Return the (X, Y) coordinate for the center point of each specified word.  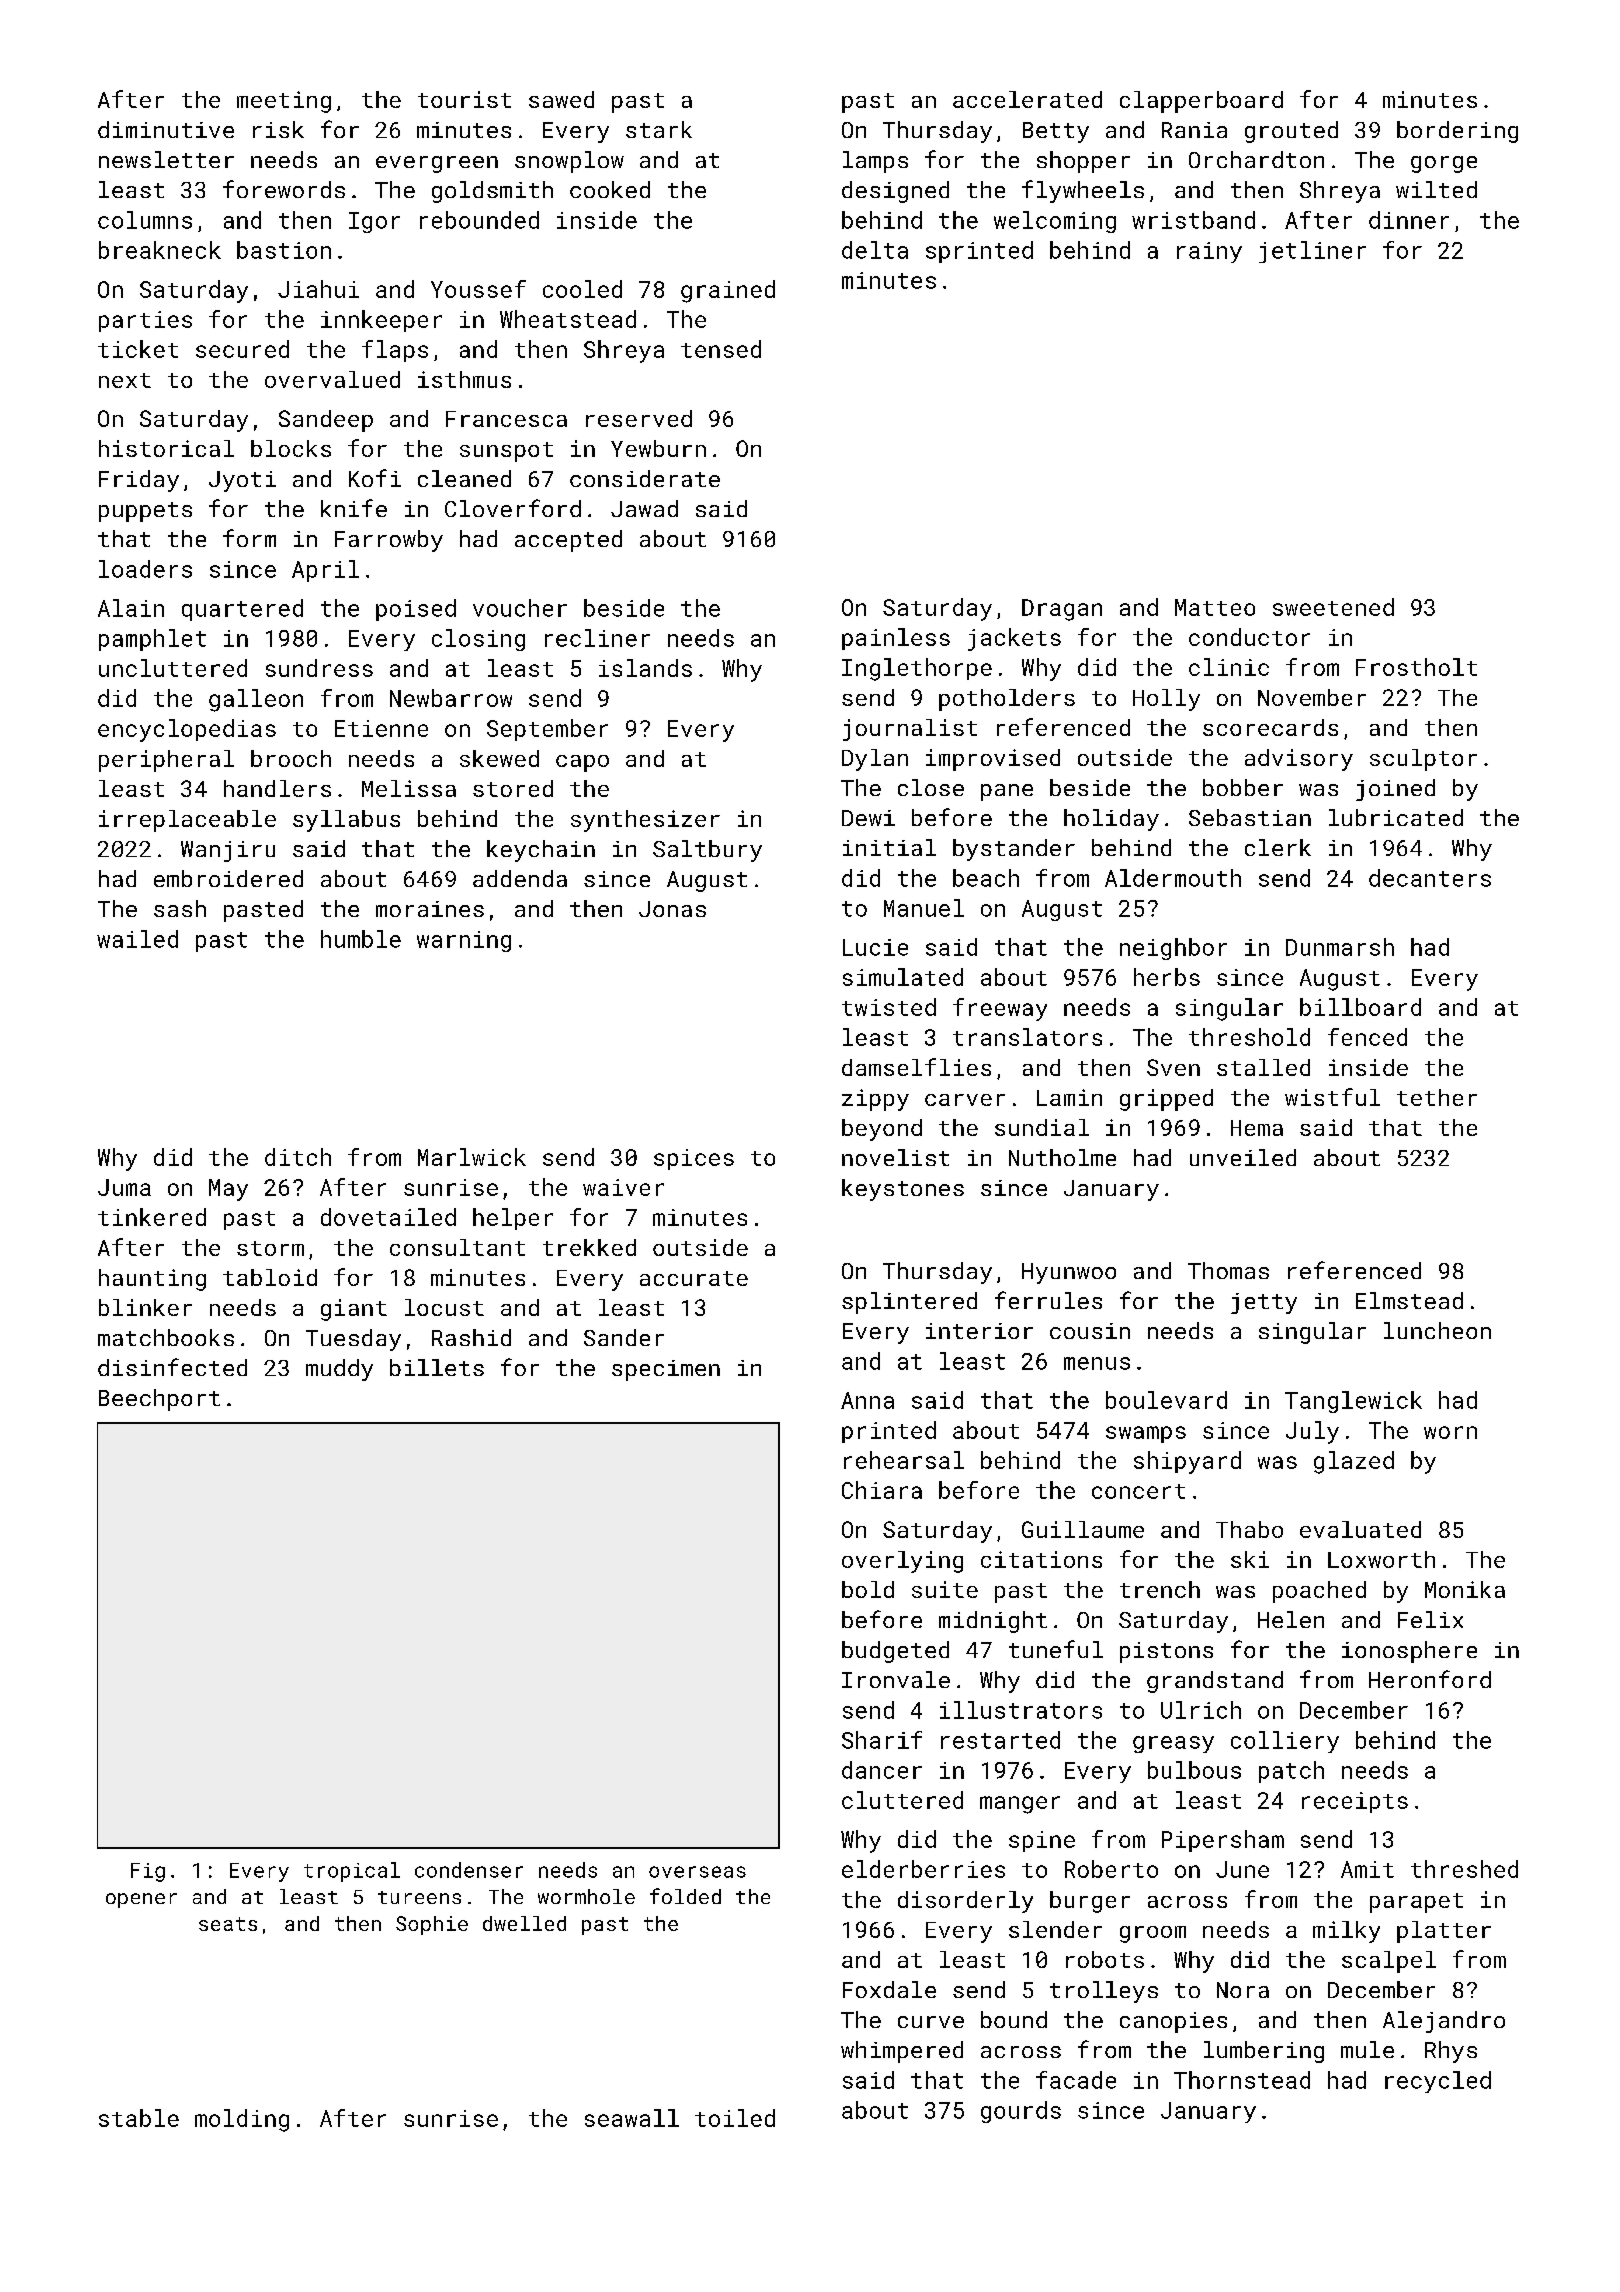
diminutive (166, 129)
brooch (291, 758)
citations (1041, 1559)
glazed (1354, 1462)
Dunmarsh (1340, 947)
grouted (1291, 132)
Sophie (432, 1925)
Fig (148, 1872)
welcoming (1055, 222)
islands (645, 668)
